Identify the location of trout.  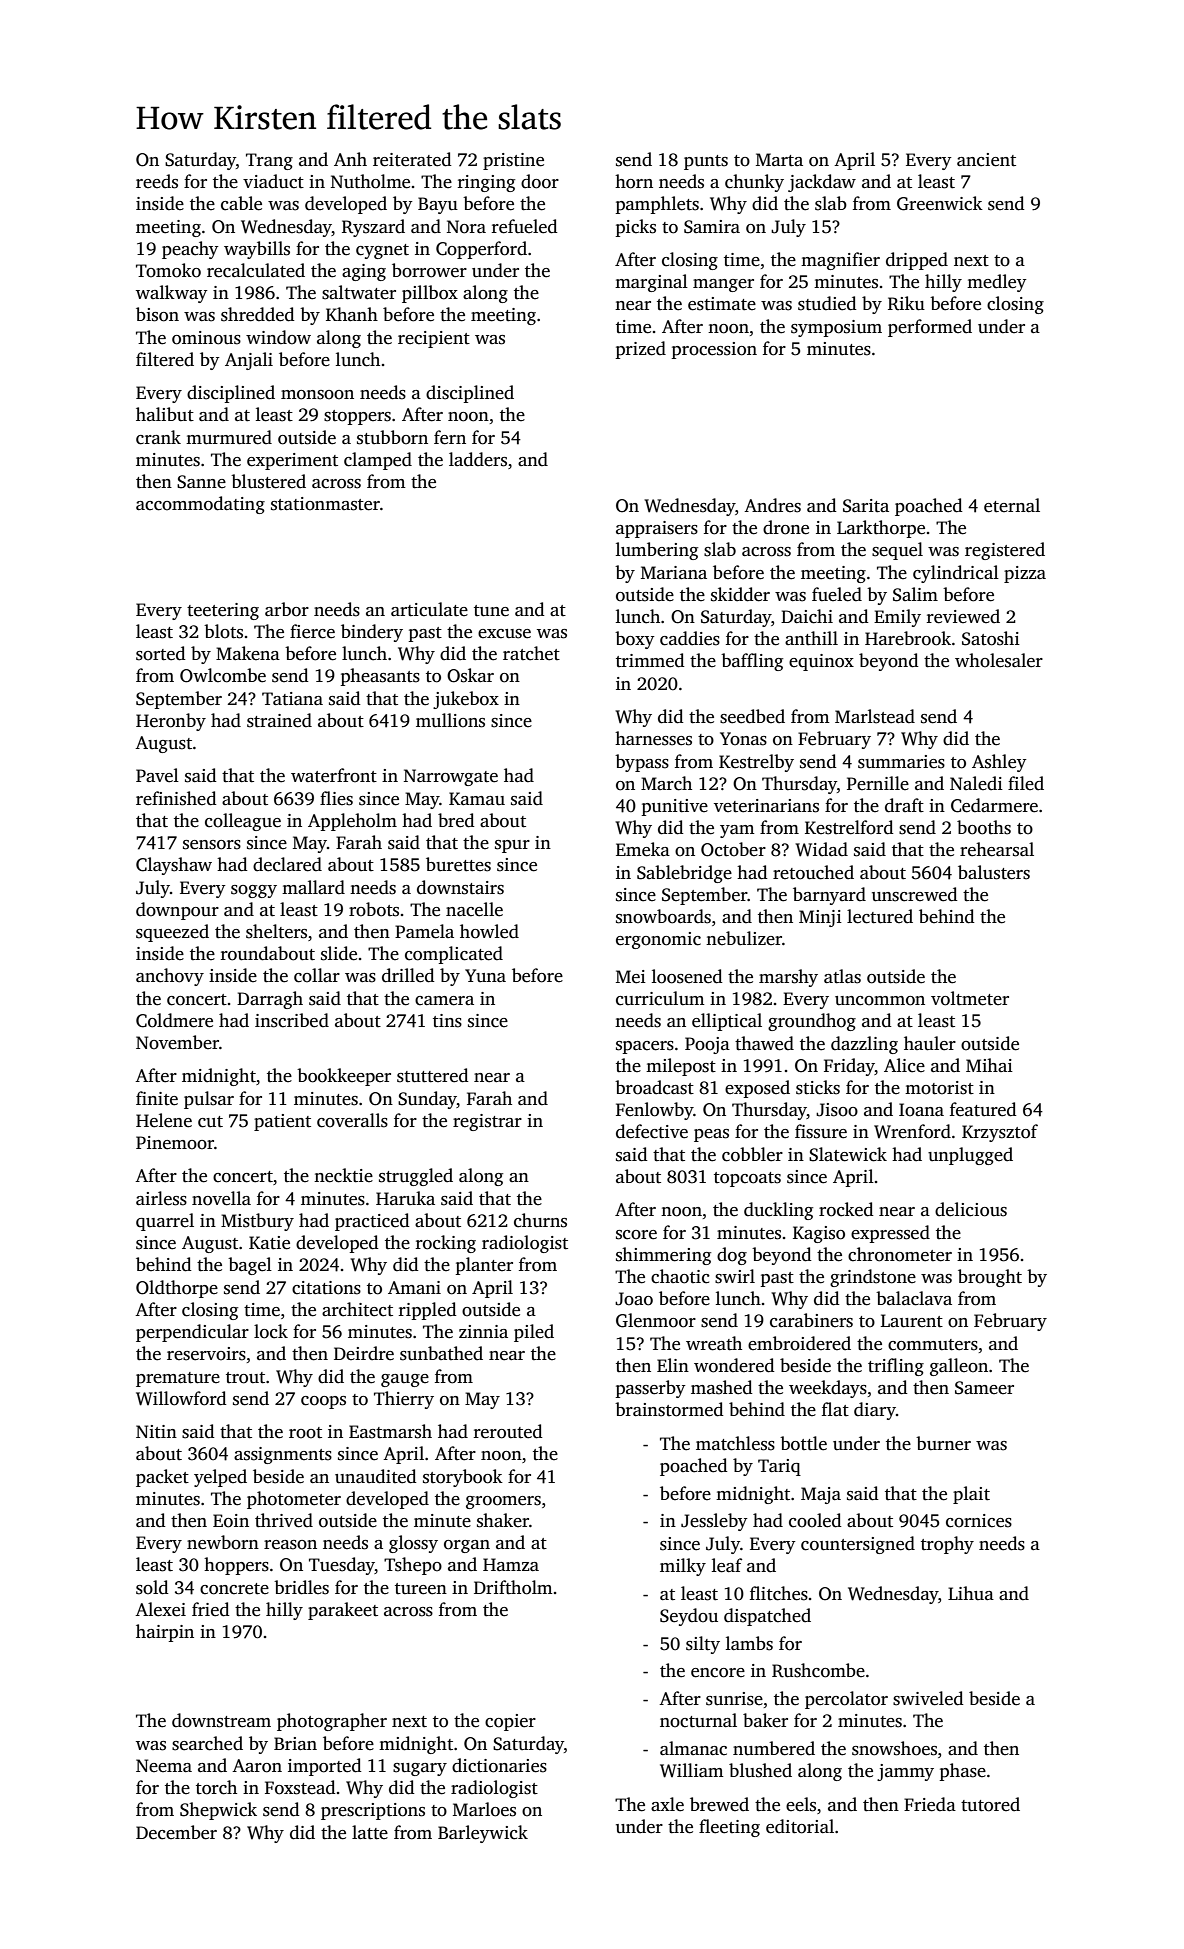
(245, 1378).
